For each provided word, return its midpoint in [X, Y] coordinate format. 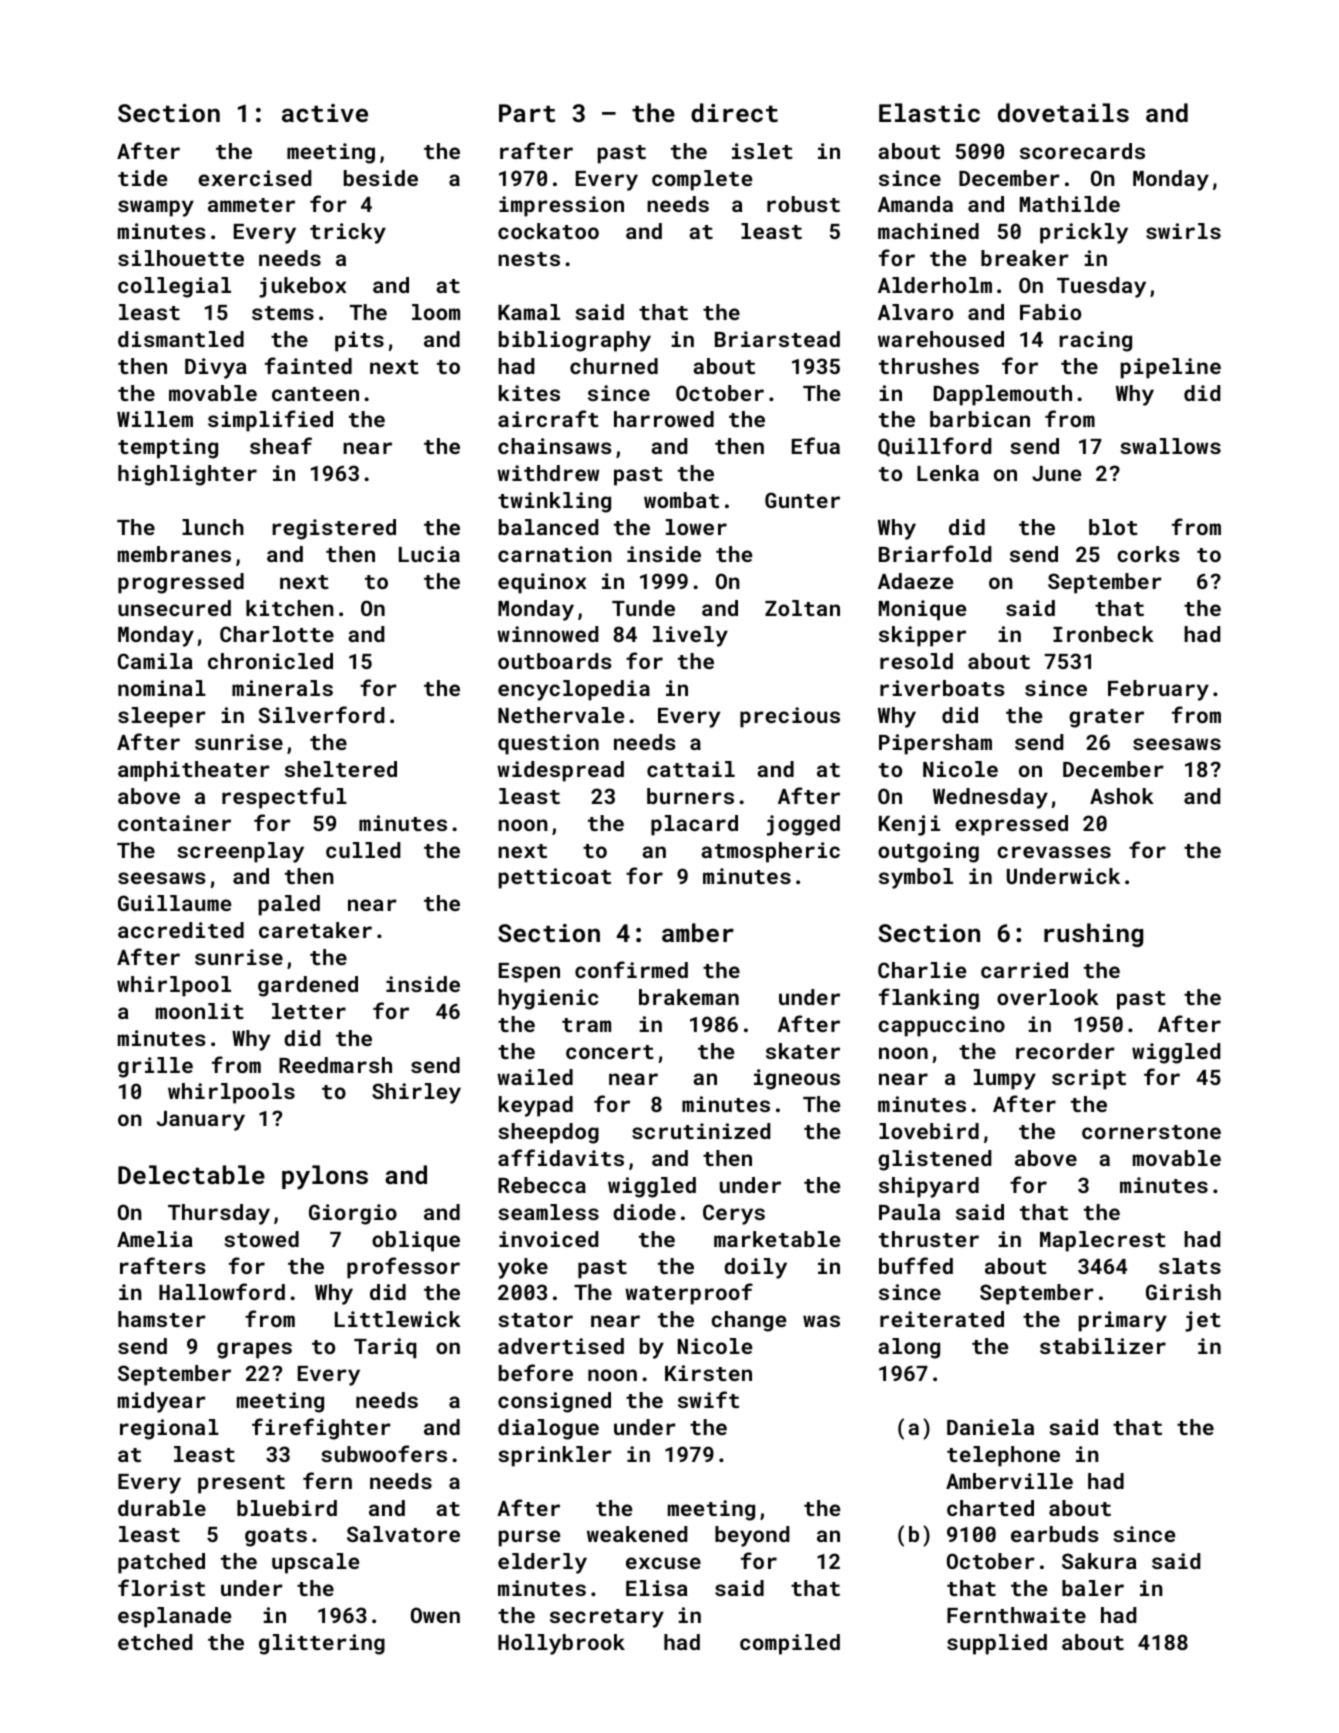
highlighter [187, 475]
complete [702, 180]
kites [529, 393]
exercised [254, 178]
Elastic [929, 112]
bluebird [287, 1508]
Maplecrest [1103, 1241]
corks [1148, 554]
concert [610, 1052]
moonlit [200, 1011]
